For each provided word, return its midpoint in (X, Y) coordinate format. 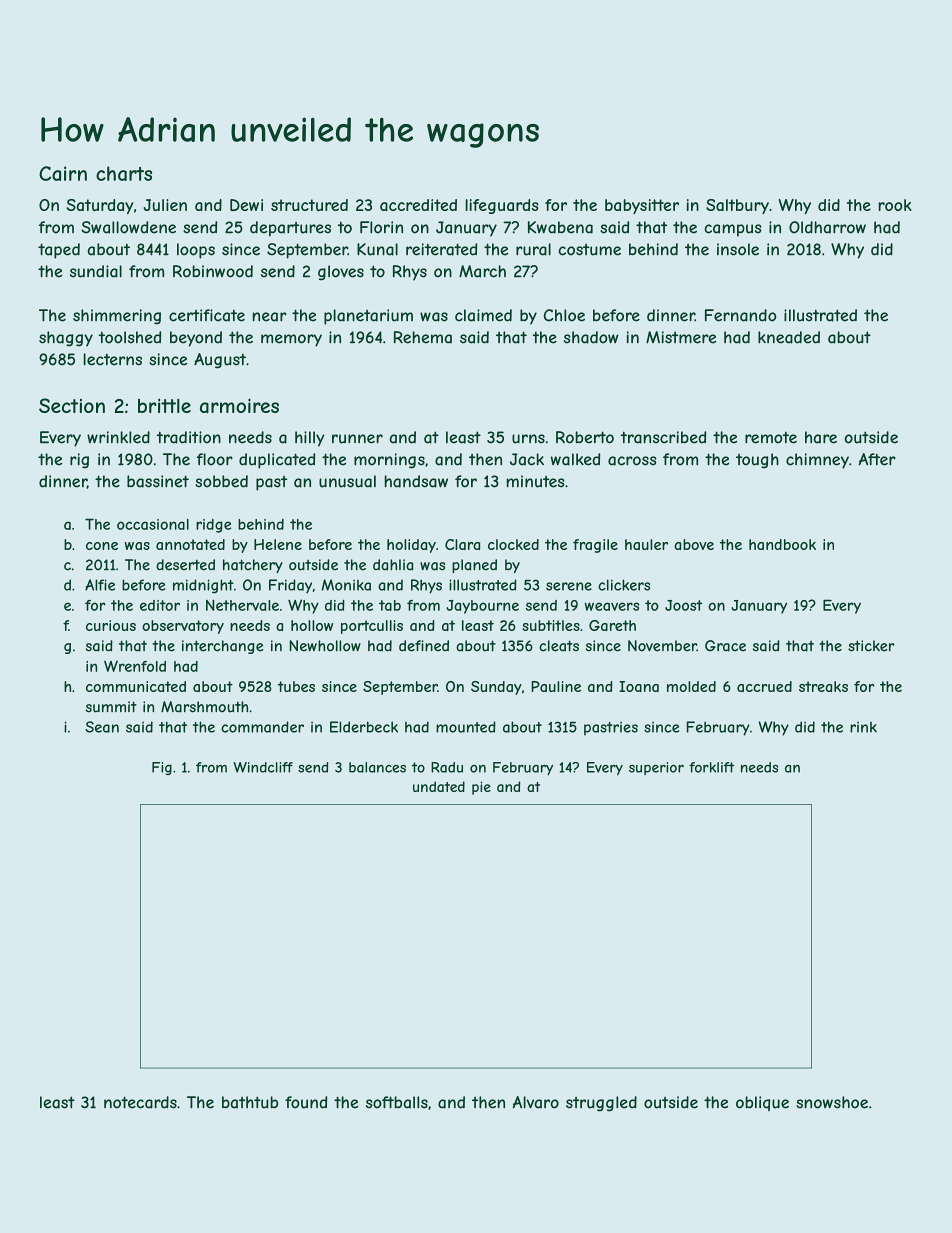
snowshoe (832, 1102)
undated (439, 786)
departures (290, 229)
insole (738, 249)
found (306, 1102)
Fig (162, 768)
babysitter (642, 206)
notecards (140, 1102)
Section (72, 405)
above (694, 544)
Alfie (100, 585)
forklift (711, 767)
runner (357, 439)
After (877, 459)
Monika (346, 585)
